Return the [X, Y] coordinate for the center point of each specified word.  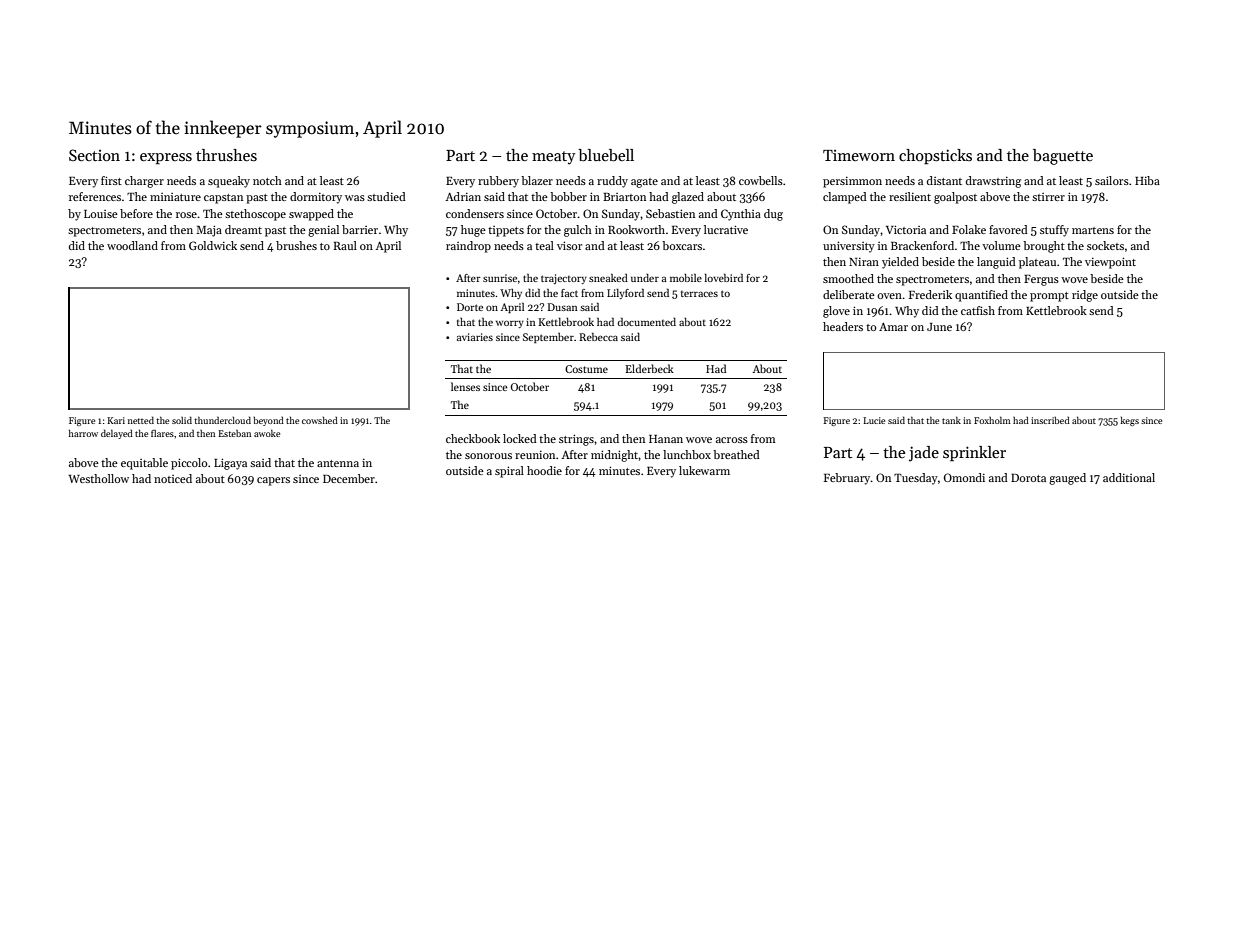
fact [569, 293]
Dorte [470, 307]
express [166, 159]
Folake [969, 229]
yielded [900, 263]
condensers [475, 213]
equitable [144, 464]
